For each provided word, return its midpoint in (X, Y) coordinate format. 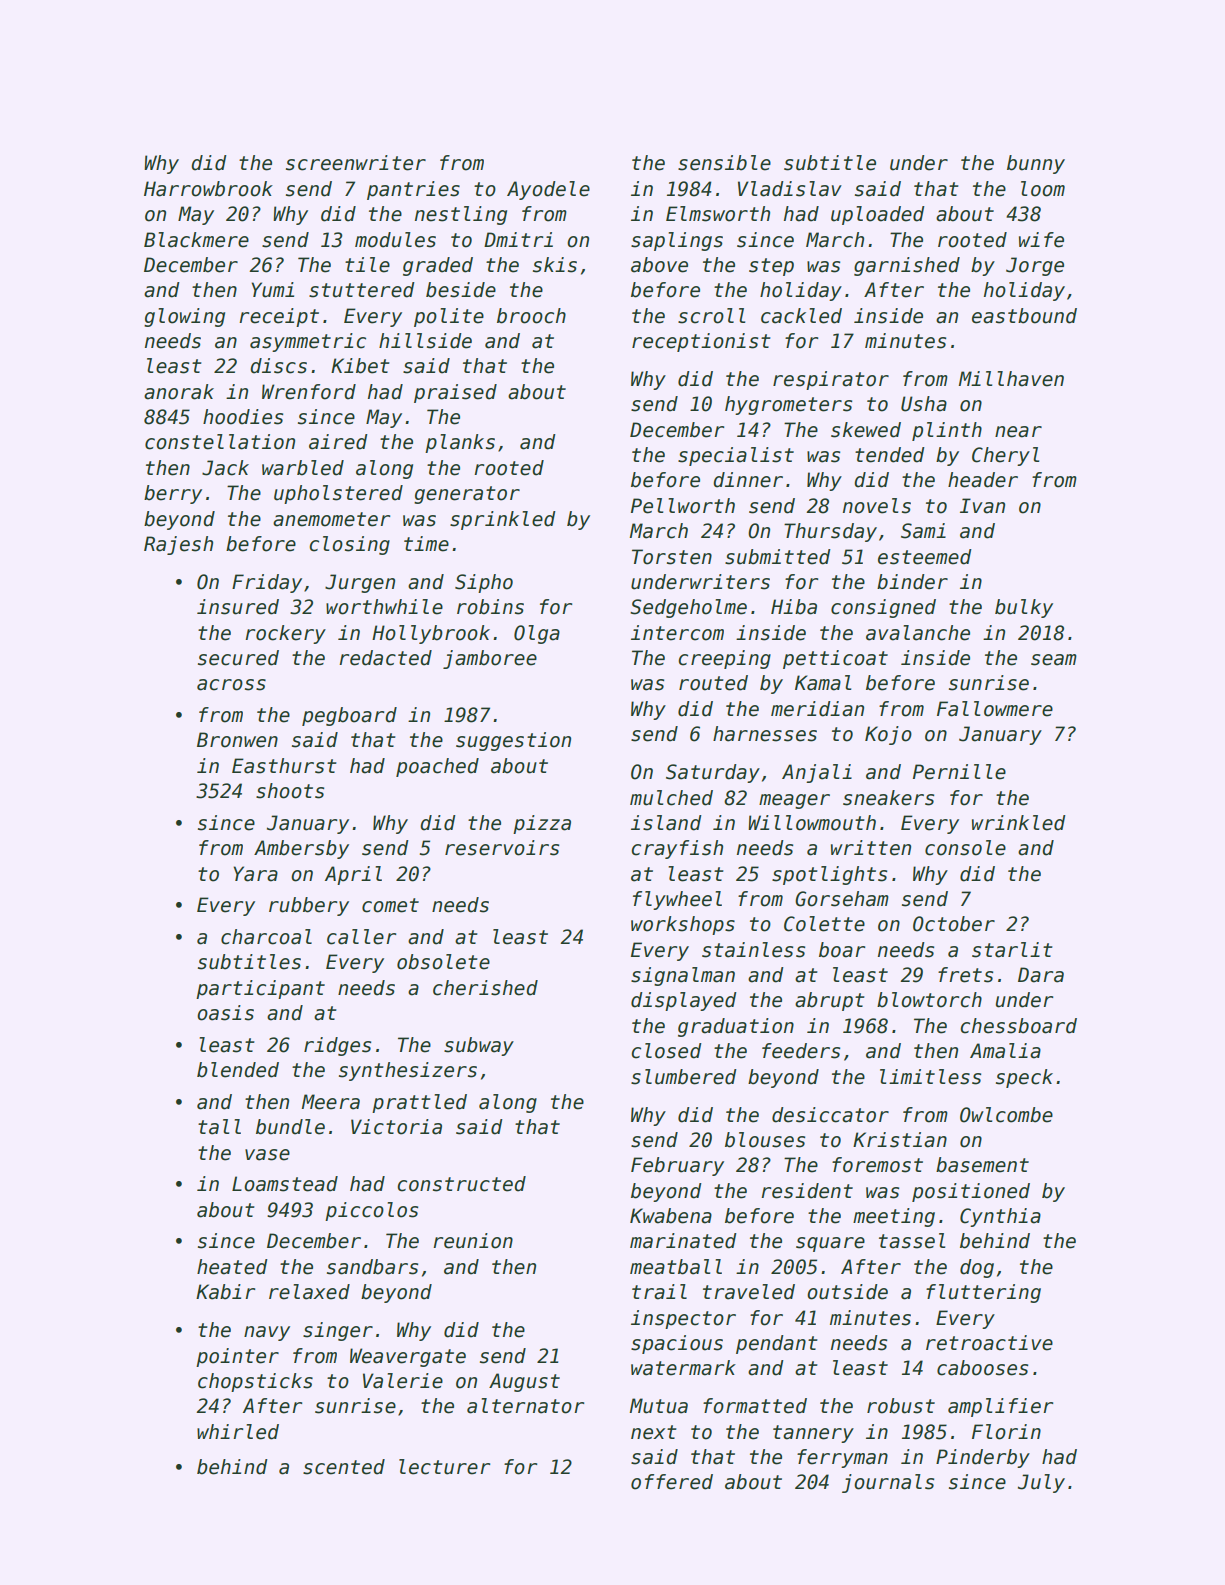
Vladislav (790, 189)
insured (238, 607)
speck (1024, 1078)
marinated (683, 1241)
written (871, 848)
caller (361, 937)
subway (479, 1046)
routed (713, 683)
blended (238, 1070)
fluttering (983, 1293)
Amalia (1005, 1051)
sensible (724, 163)
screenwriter (356, 163)
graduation (736, 1027)
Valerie (403, 1381)
